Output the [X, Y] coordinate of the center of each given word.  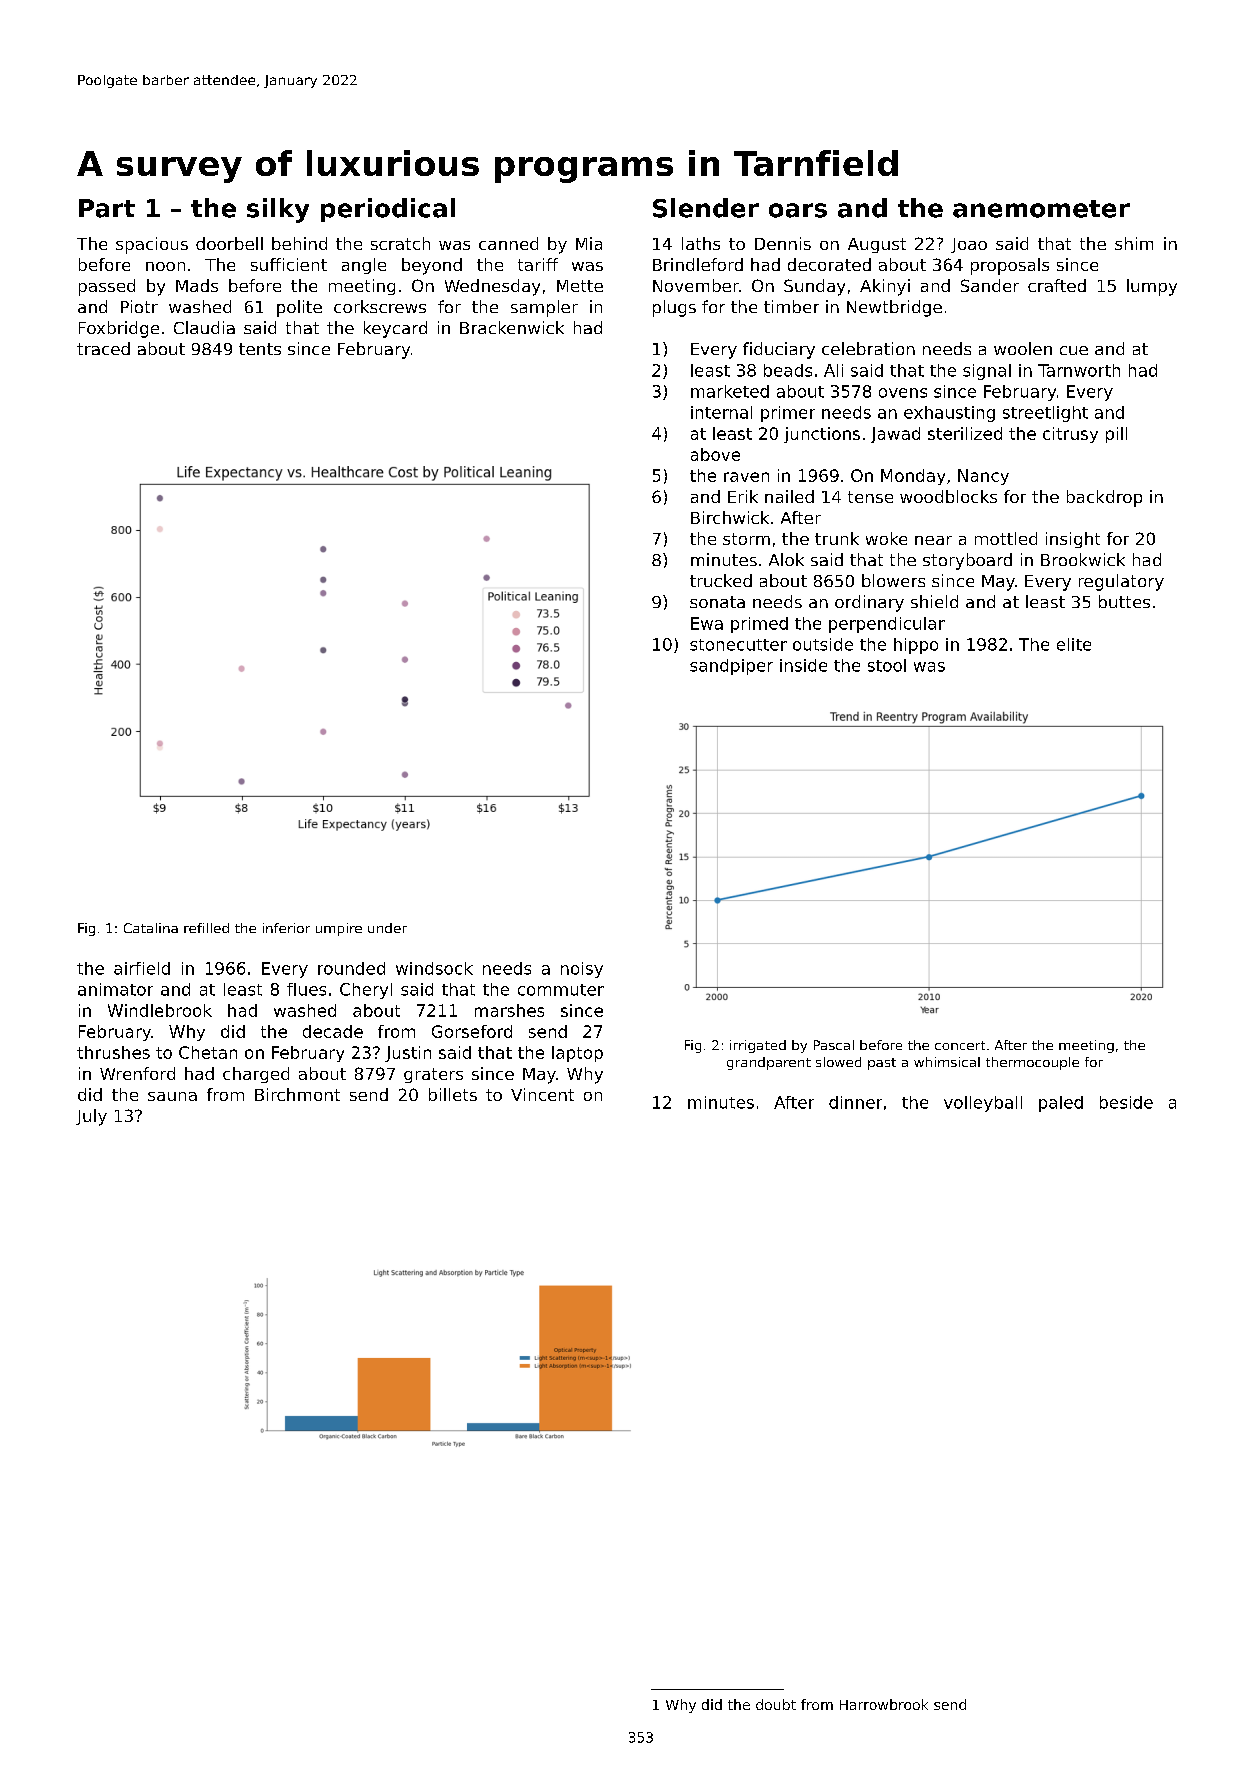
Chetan [208, 1052]
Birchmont [297, 1094]
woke [886, 538]
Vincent [542, 1094]
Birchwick [730, 517]
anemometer [1041, 209]
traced [103, 348]
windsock [434, 968]
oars [798, 210]
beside [1126, 1102]
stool [887, 665]
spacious [152, 245]
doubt [776, 1704]
